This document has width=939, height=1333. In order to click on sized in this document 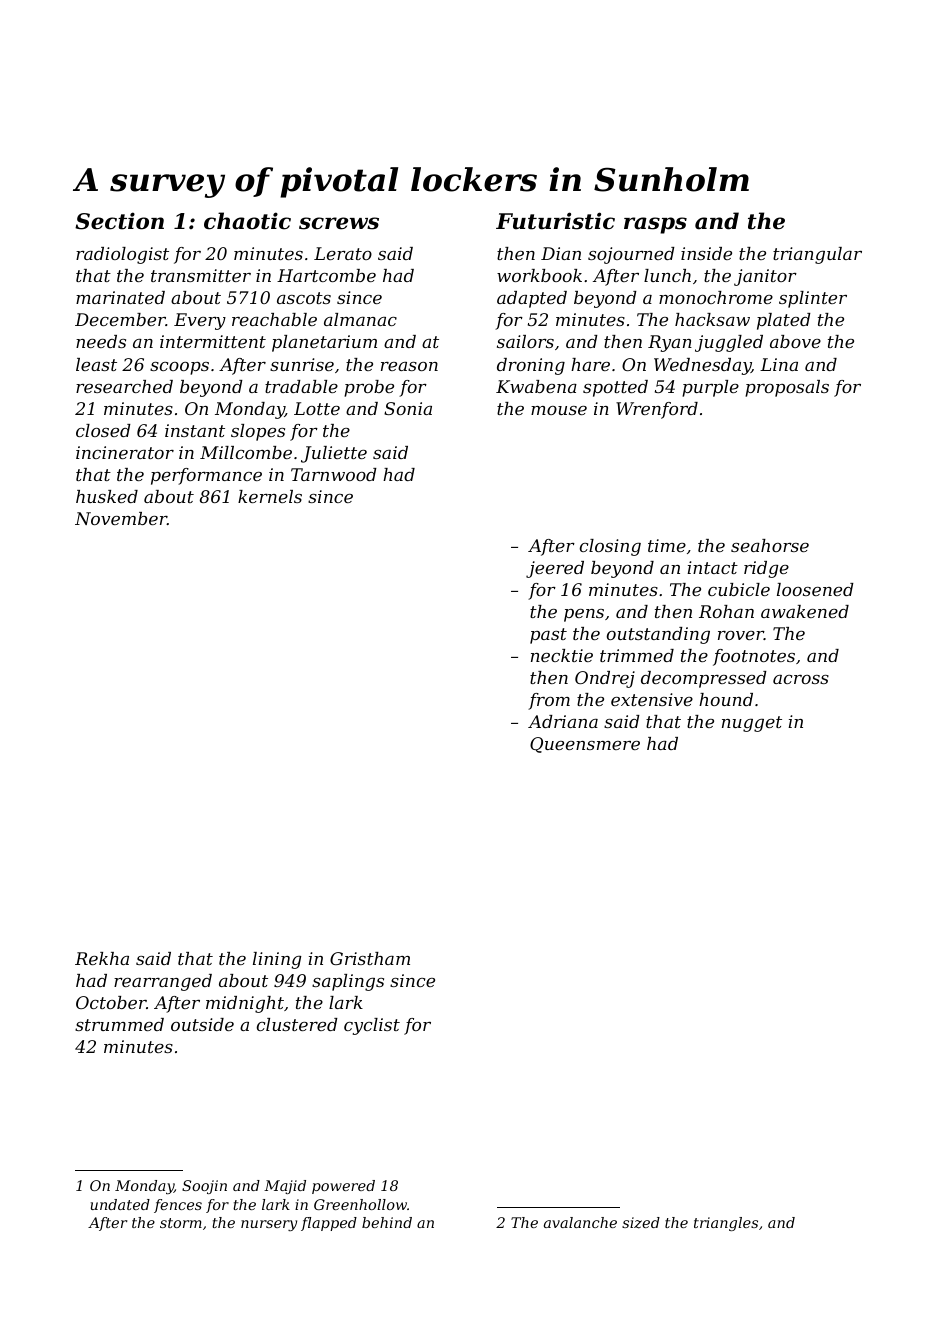, I will do `click(641, 1223)`.
